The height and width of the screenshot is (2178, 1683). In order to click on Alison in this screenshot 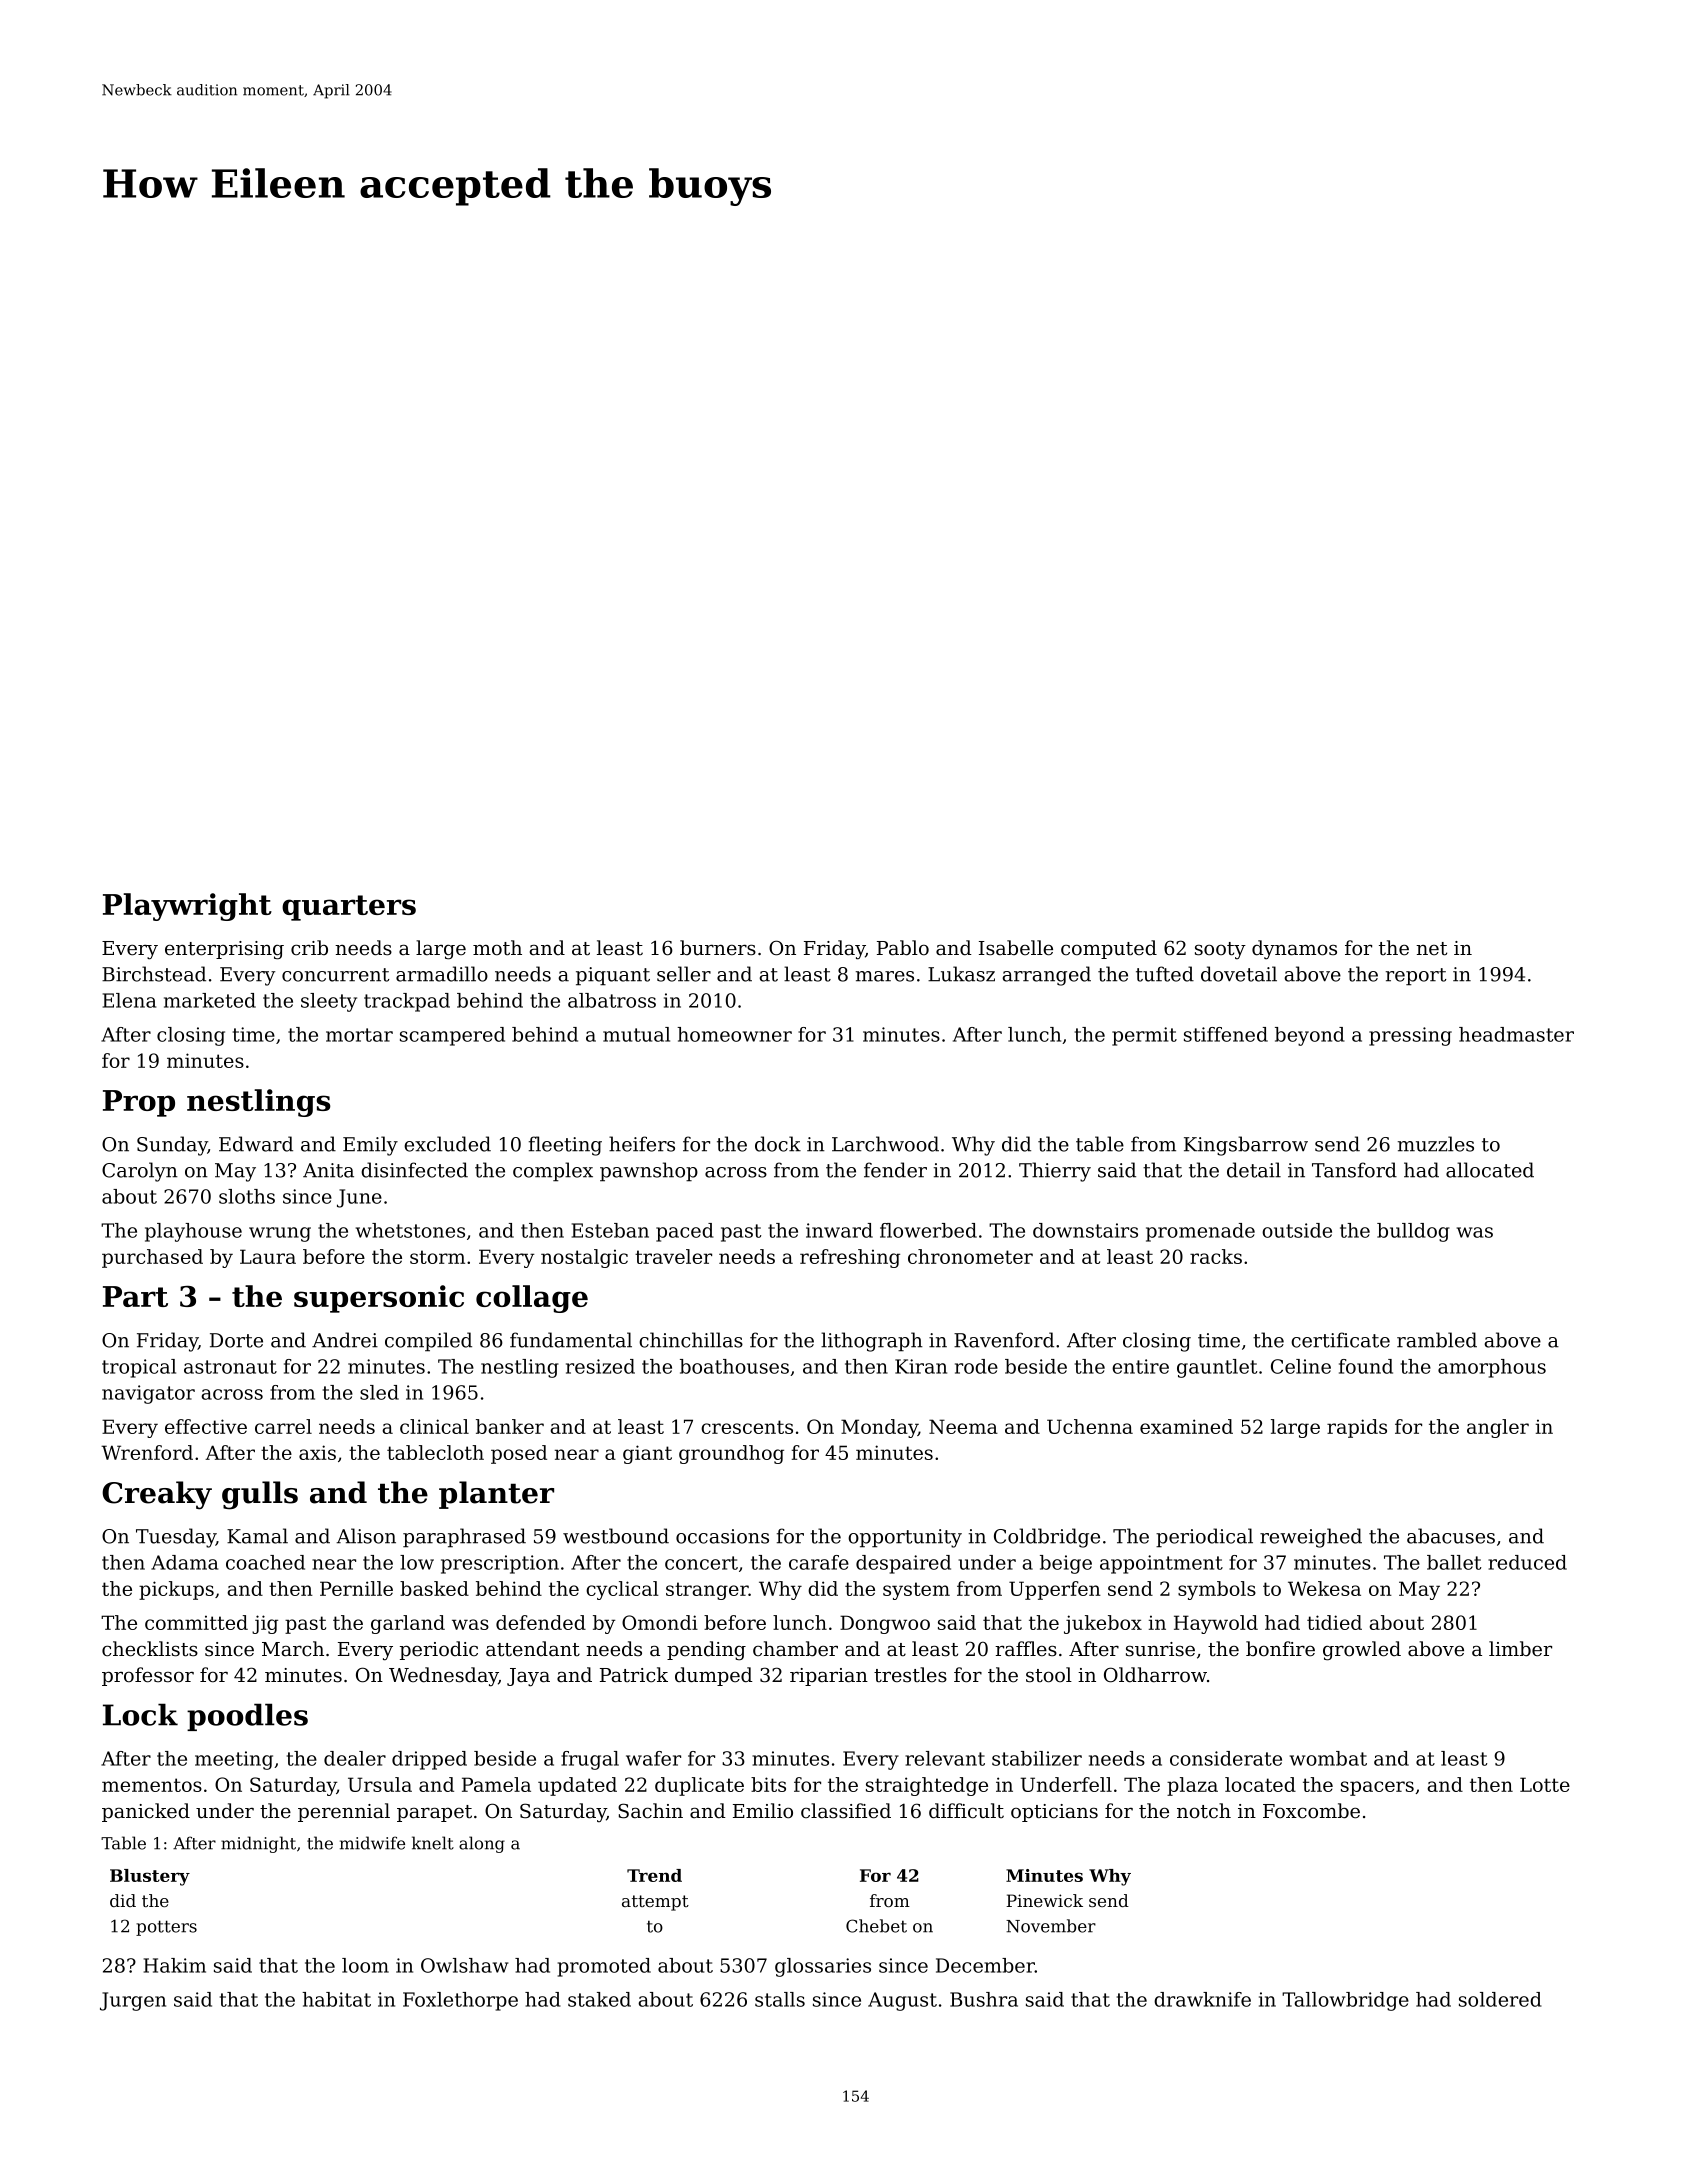, I will do `click(366, 1536)`.
